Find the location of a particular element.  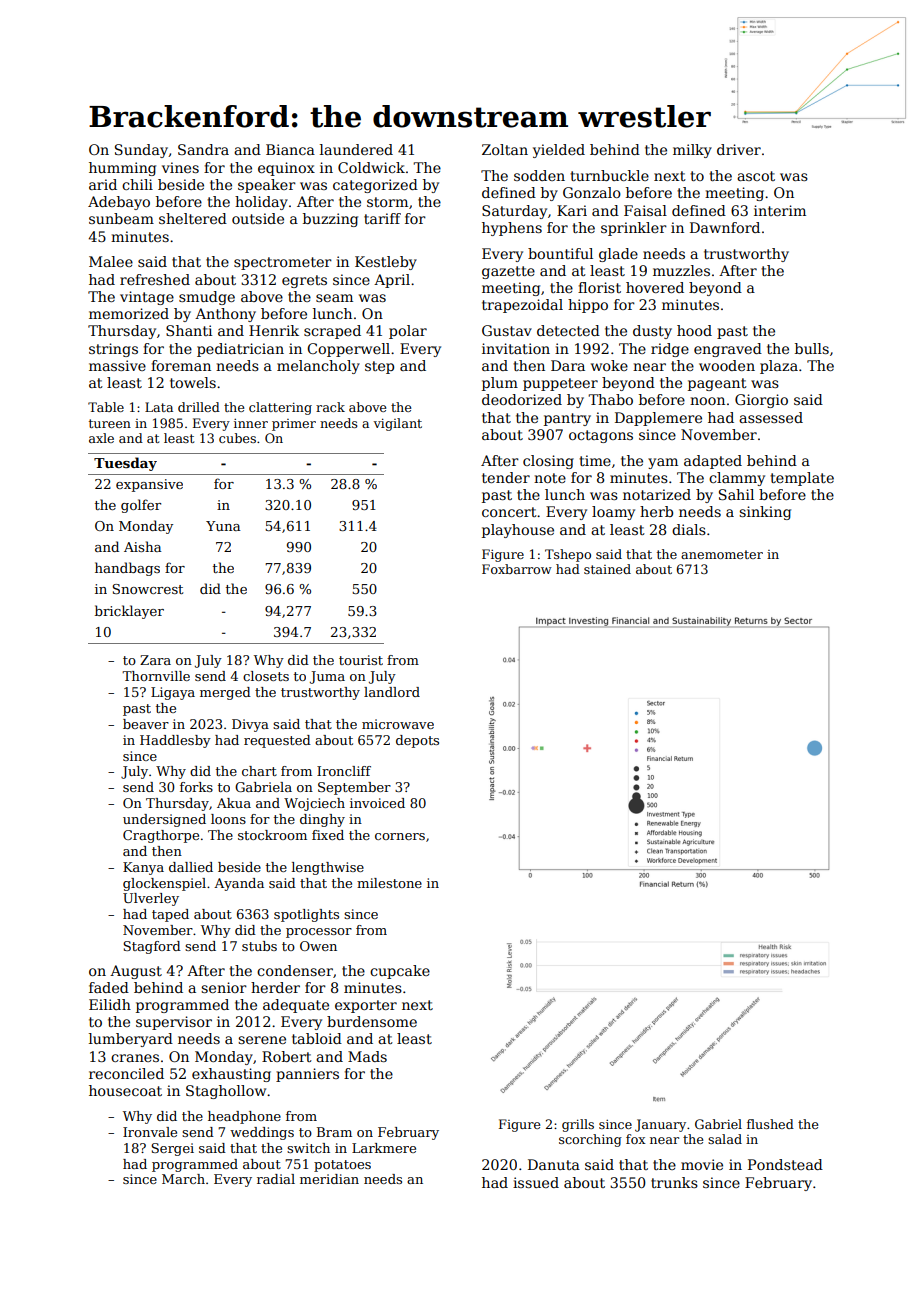

yielded is located at coordinates (559, 151).
